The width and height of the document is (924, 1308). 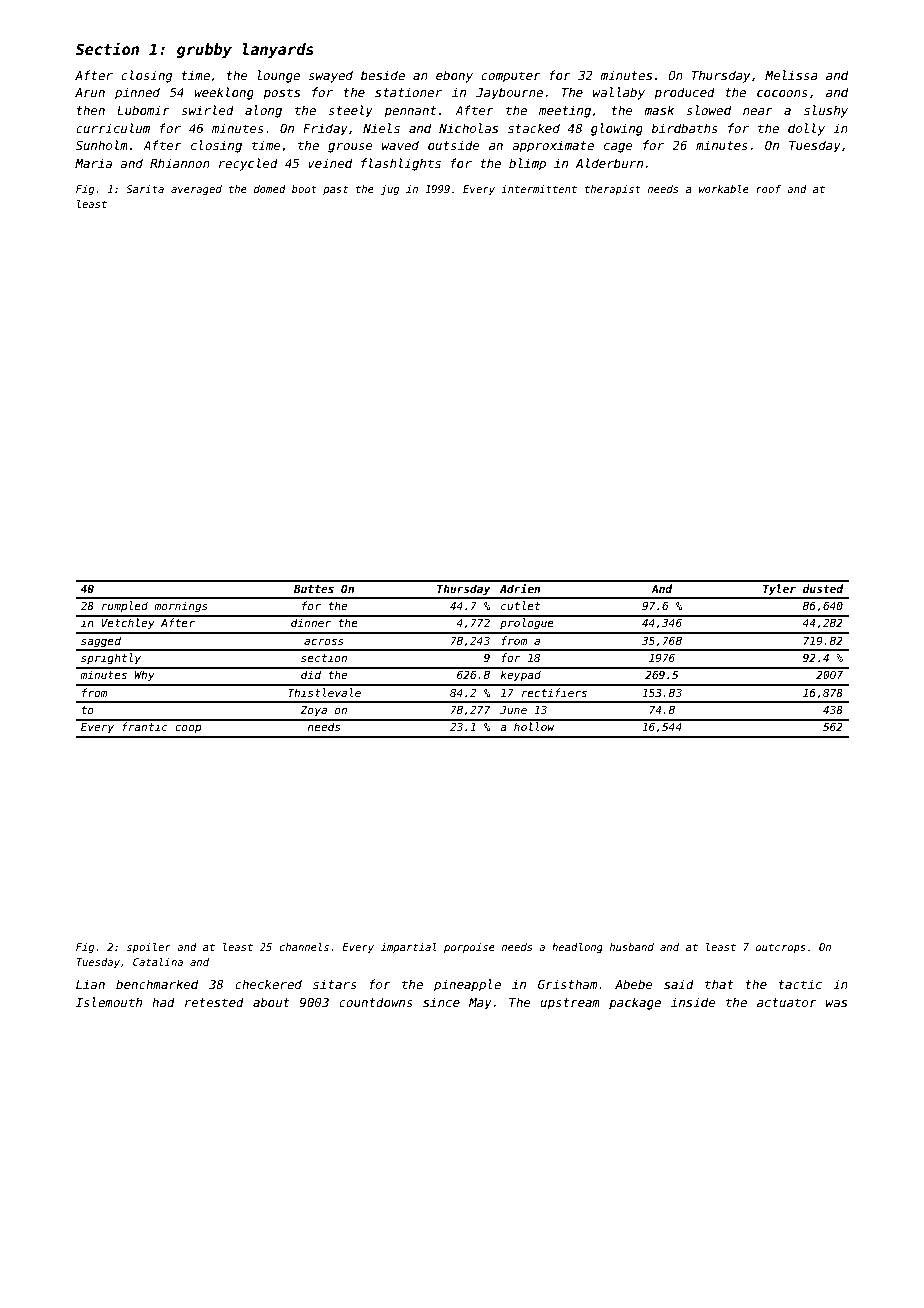 I want to click on beside, so click(x=383, y=75).
